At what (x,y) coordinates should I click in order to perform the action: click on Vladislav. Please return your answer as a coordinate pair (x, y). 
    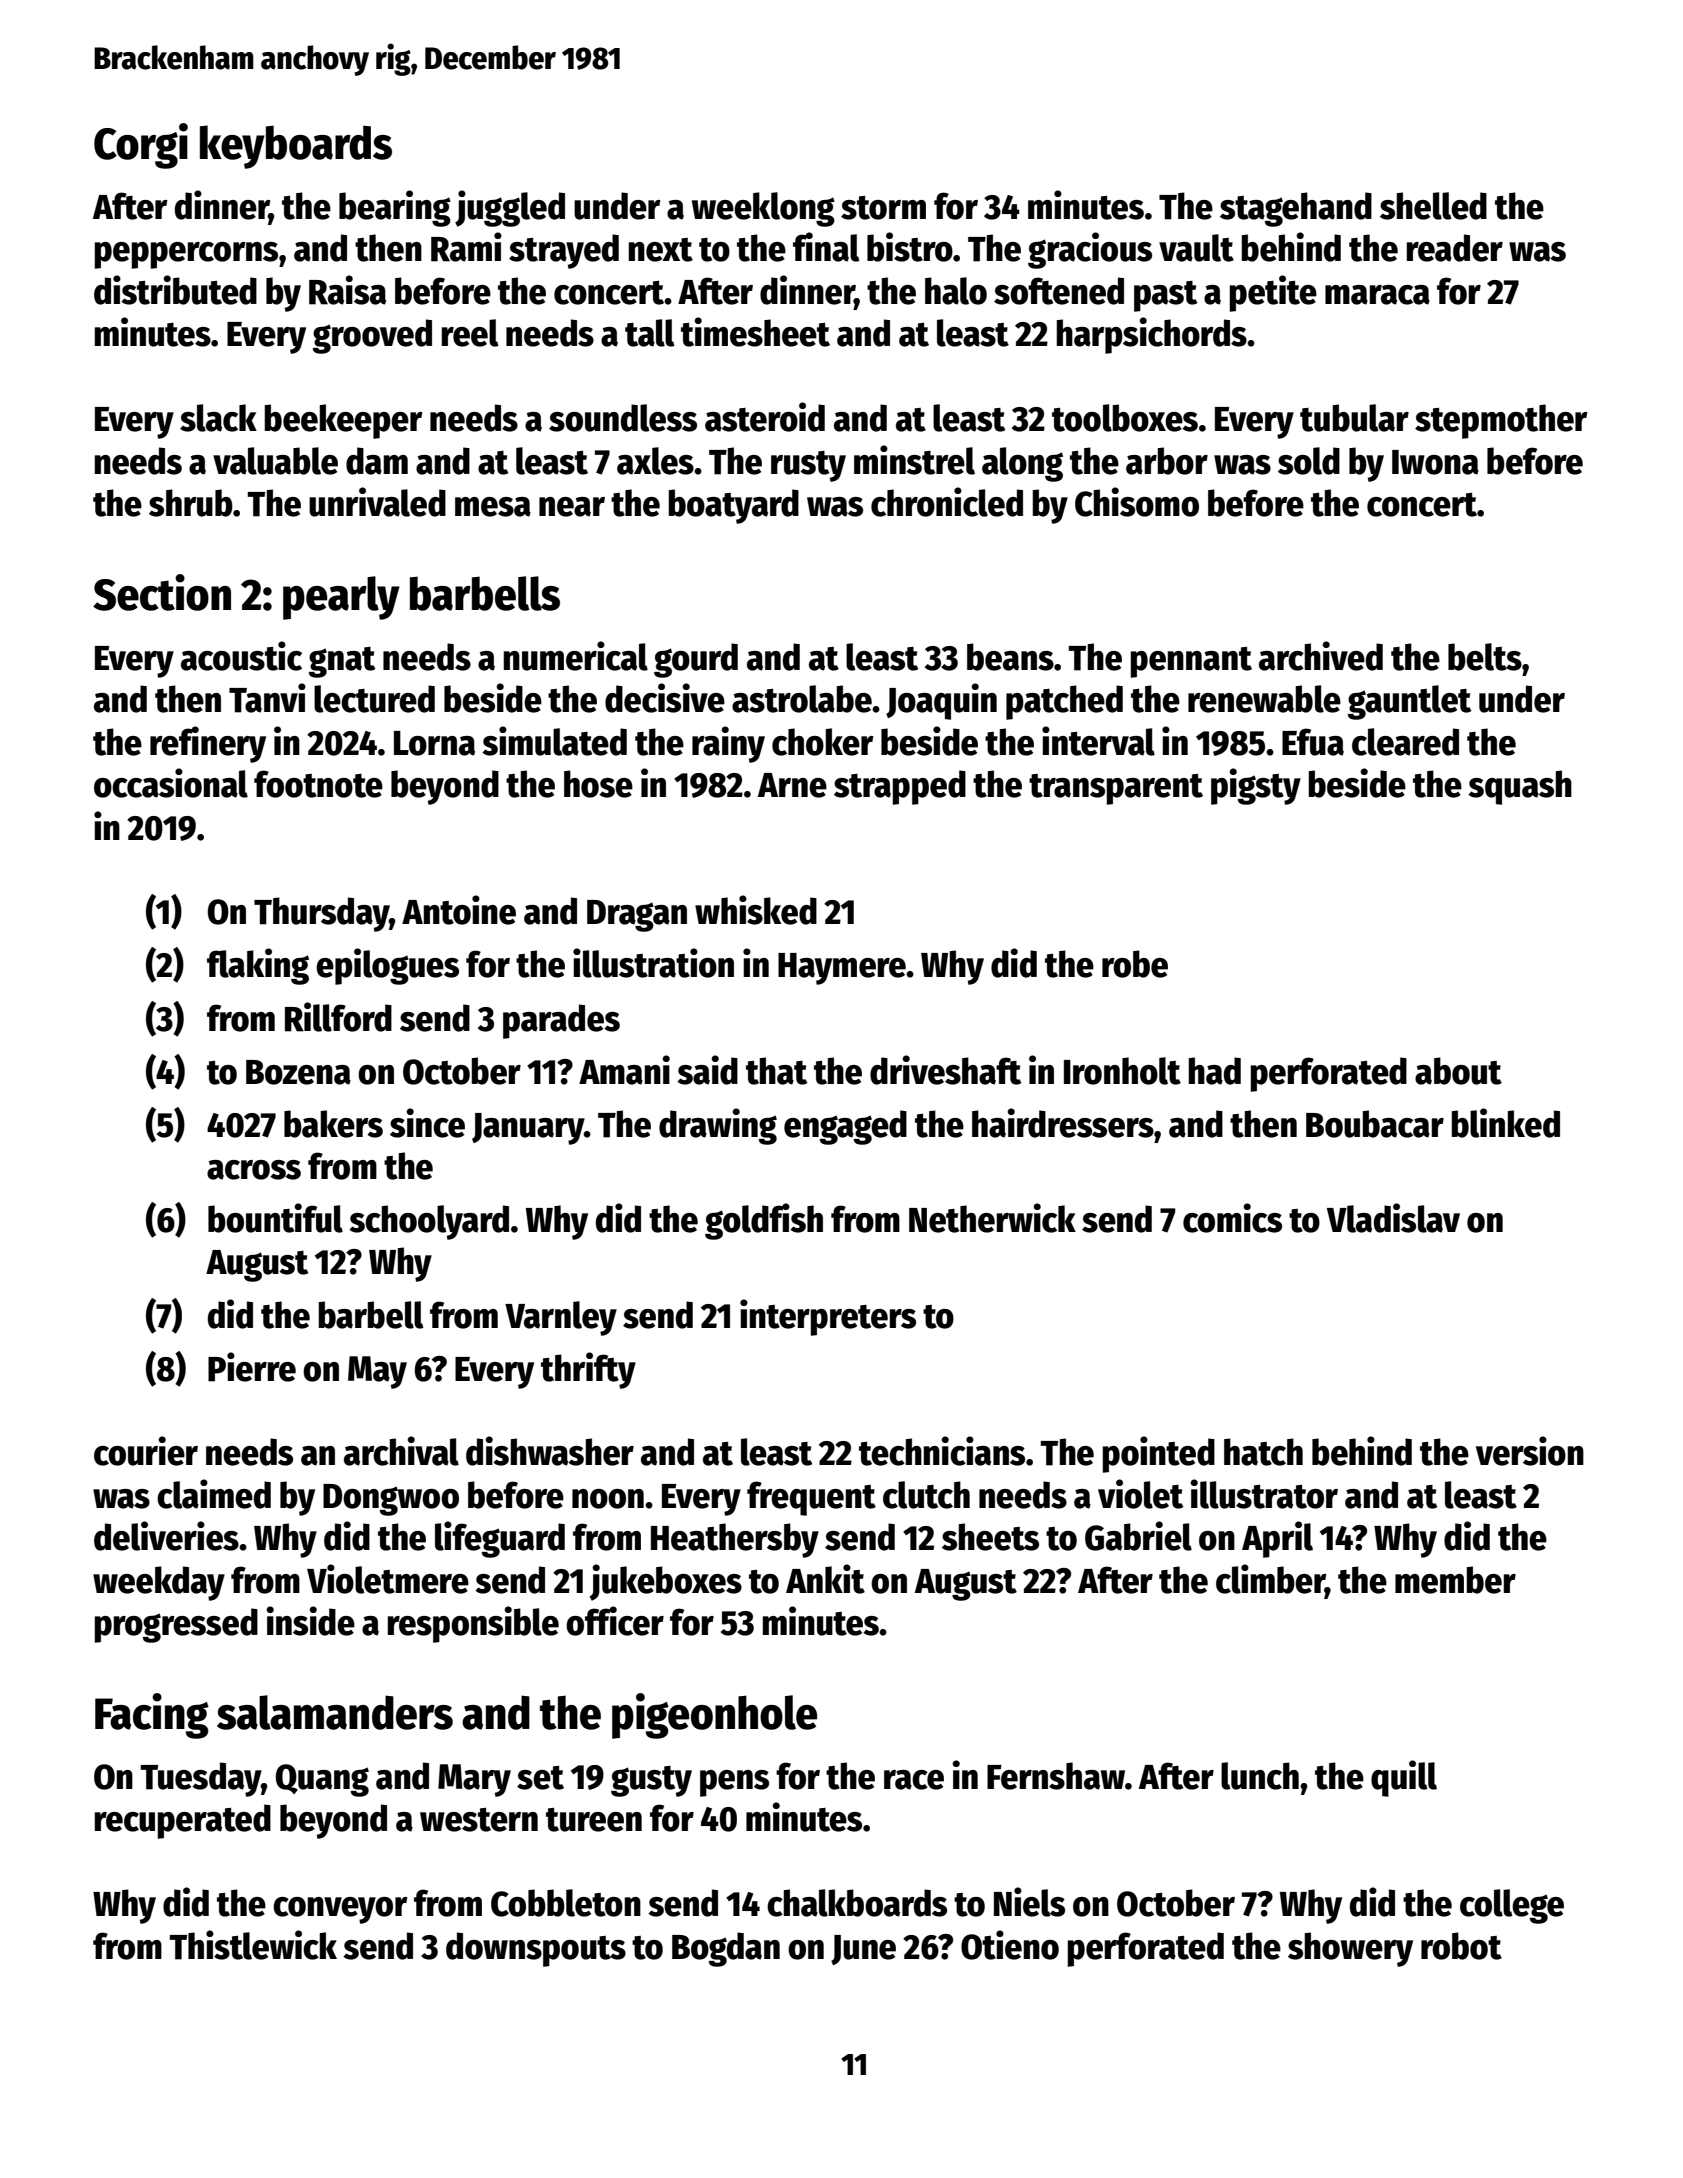
    Looking at the image, I should click on (1393, 1218).
